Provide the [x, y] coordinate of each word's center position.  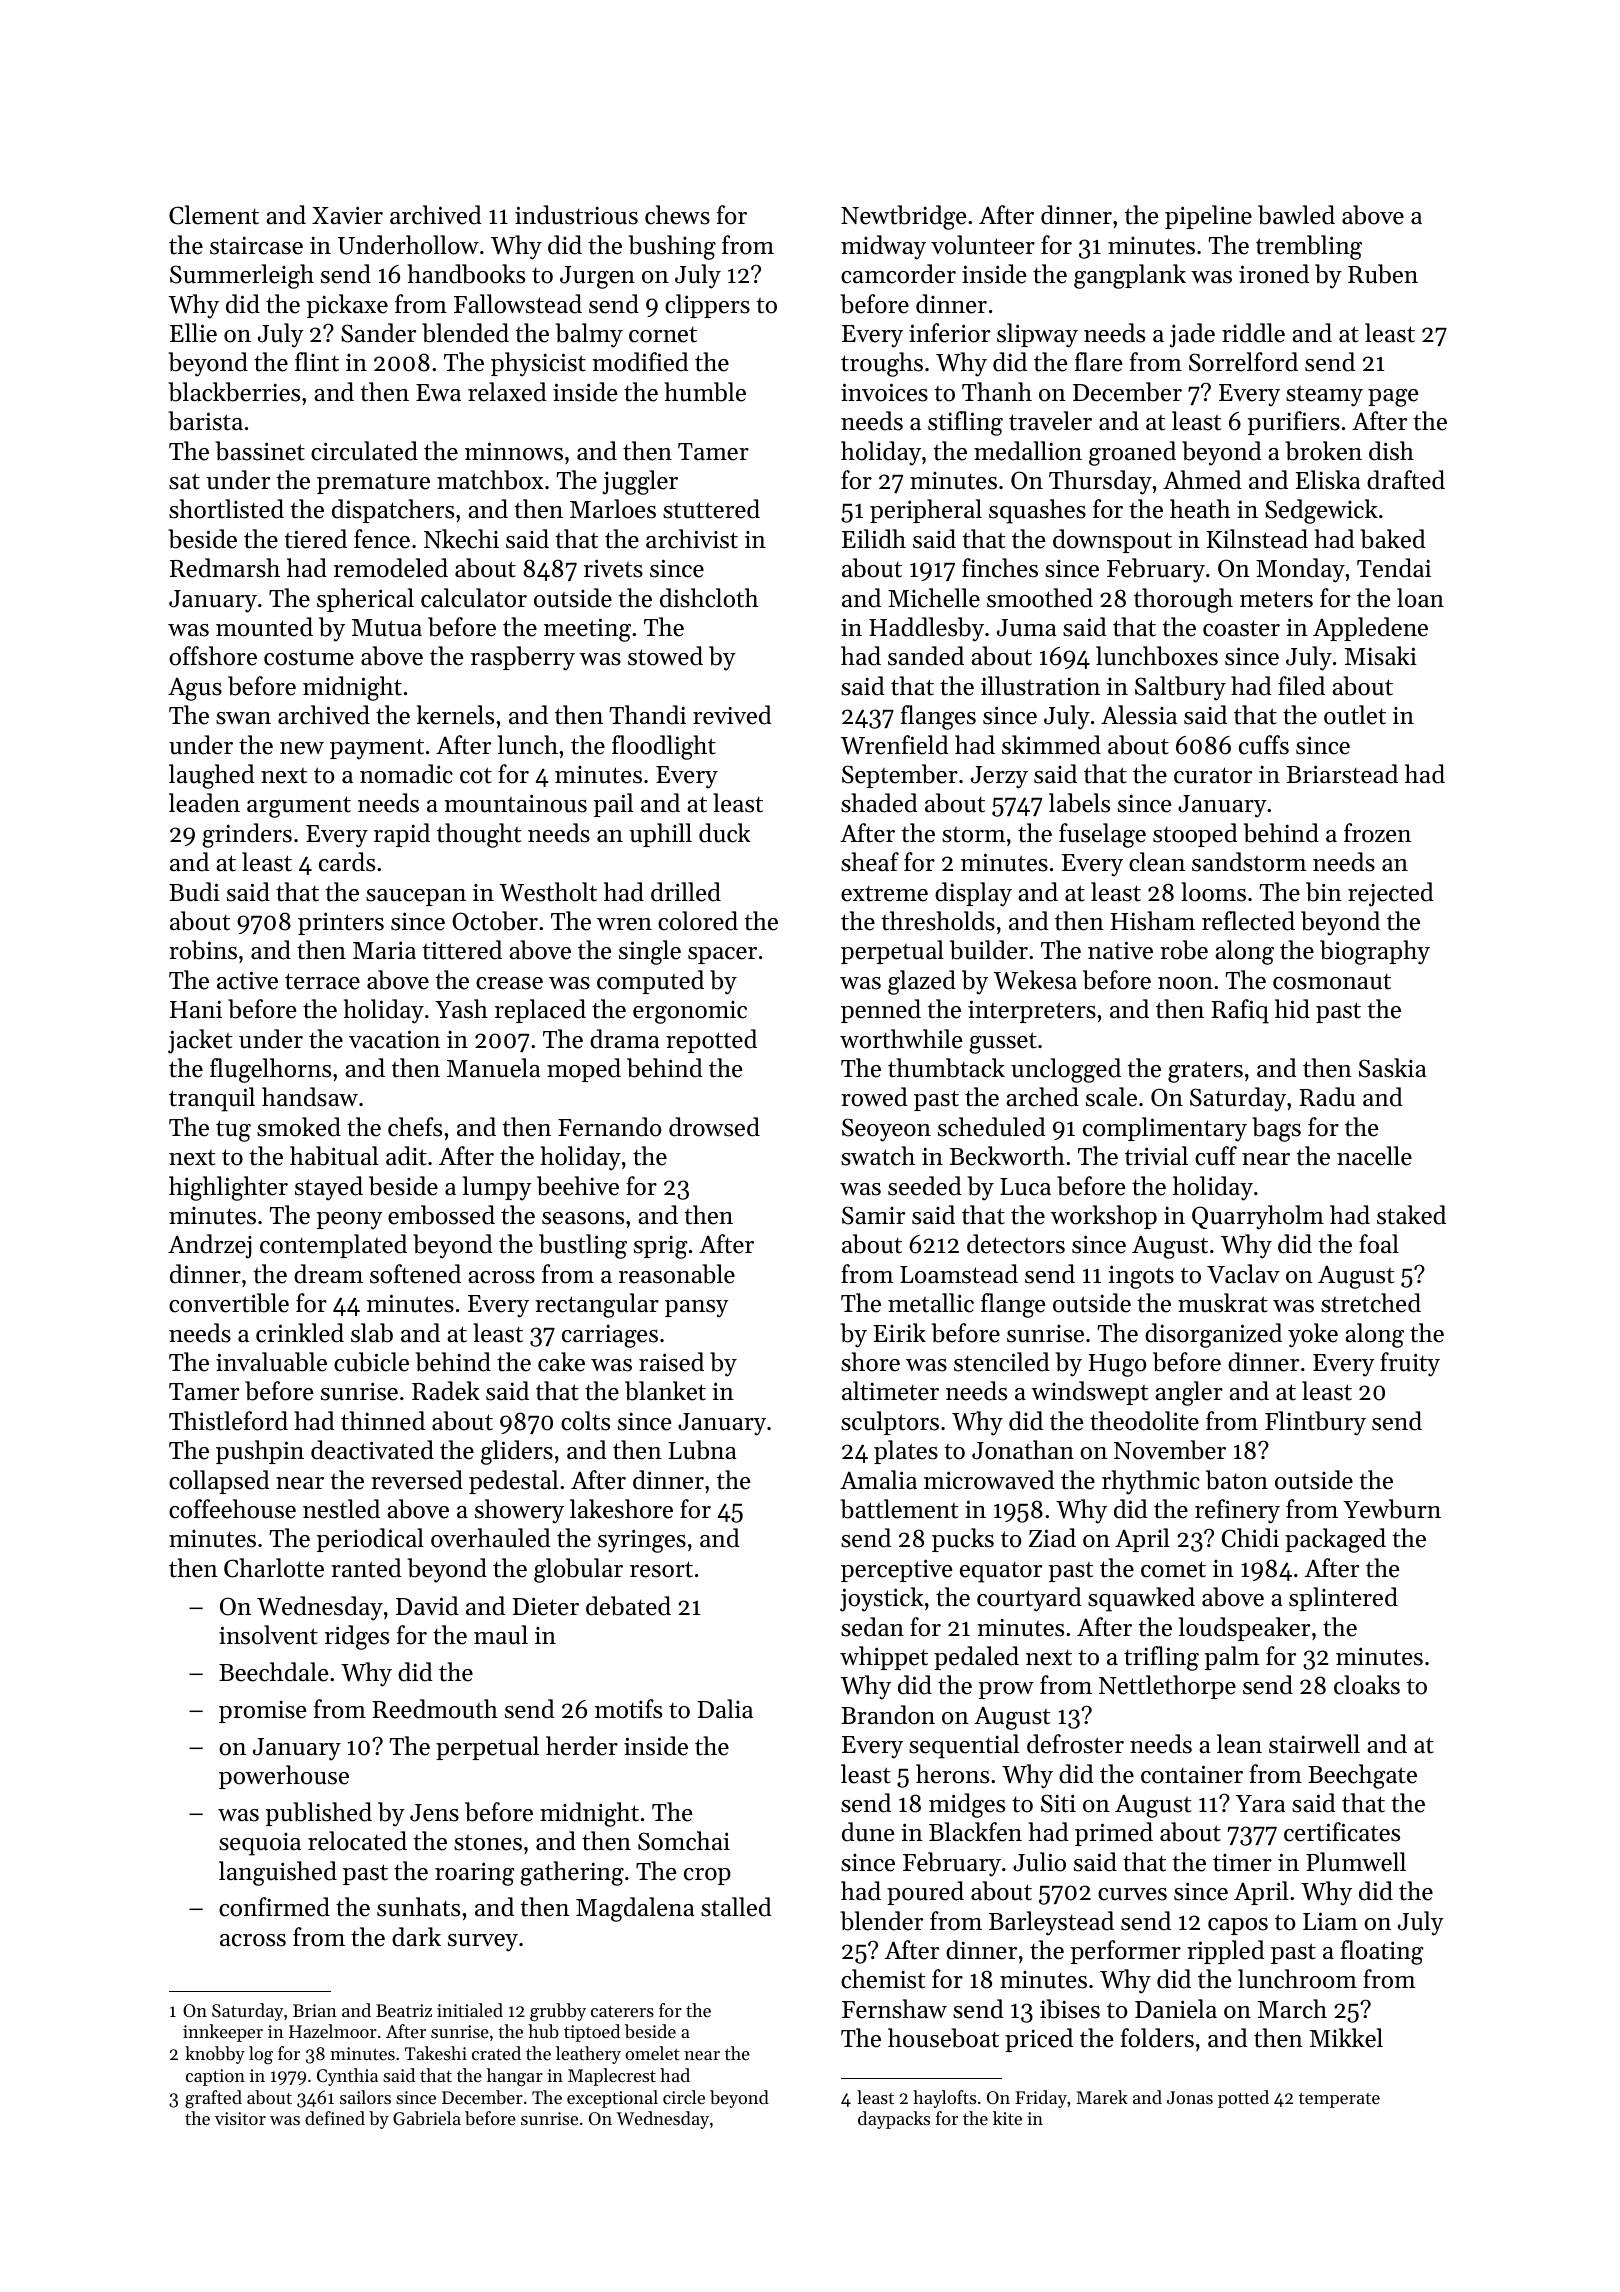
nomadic [406, 774]
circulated [364, 451]
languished [278, 1873]
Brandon [888, 1715]
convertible [229, 1303]
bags [1276, 1129]
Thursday [1100, 482]
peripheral [926, 511]
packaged [1335, 1540]
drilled [686, 892]
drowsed [714, 1127]
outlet [1355, 715]
